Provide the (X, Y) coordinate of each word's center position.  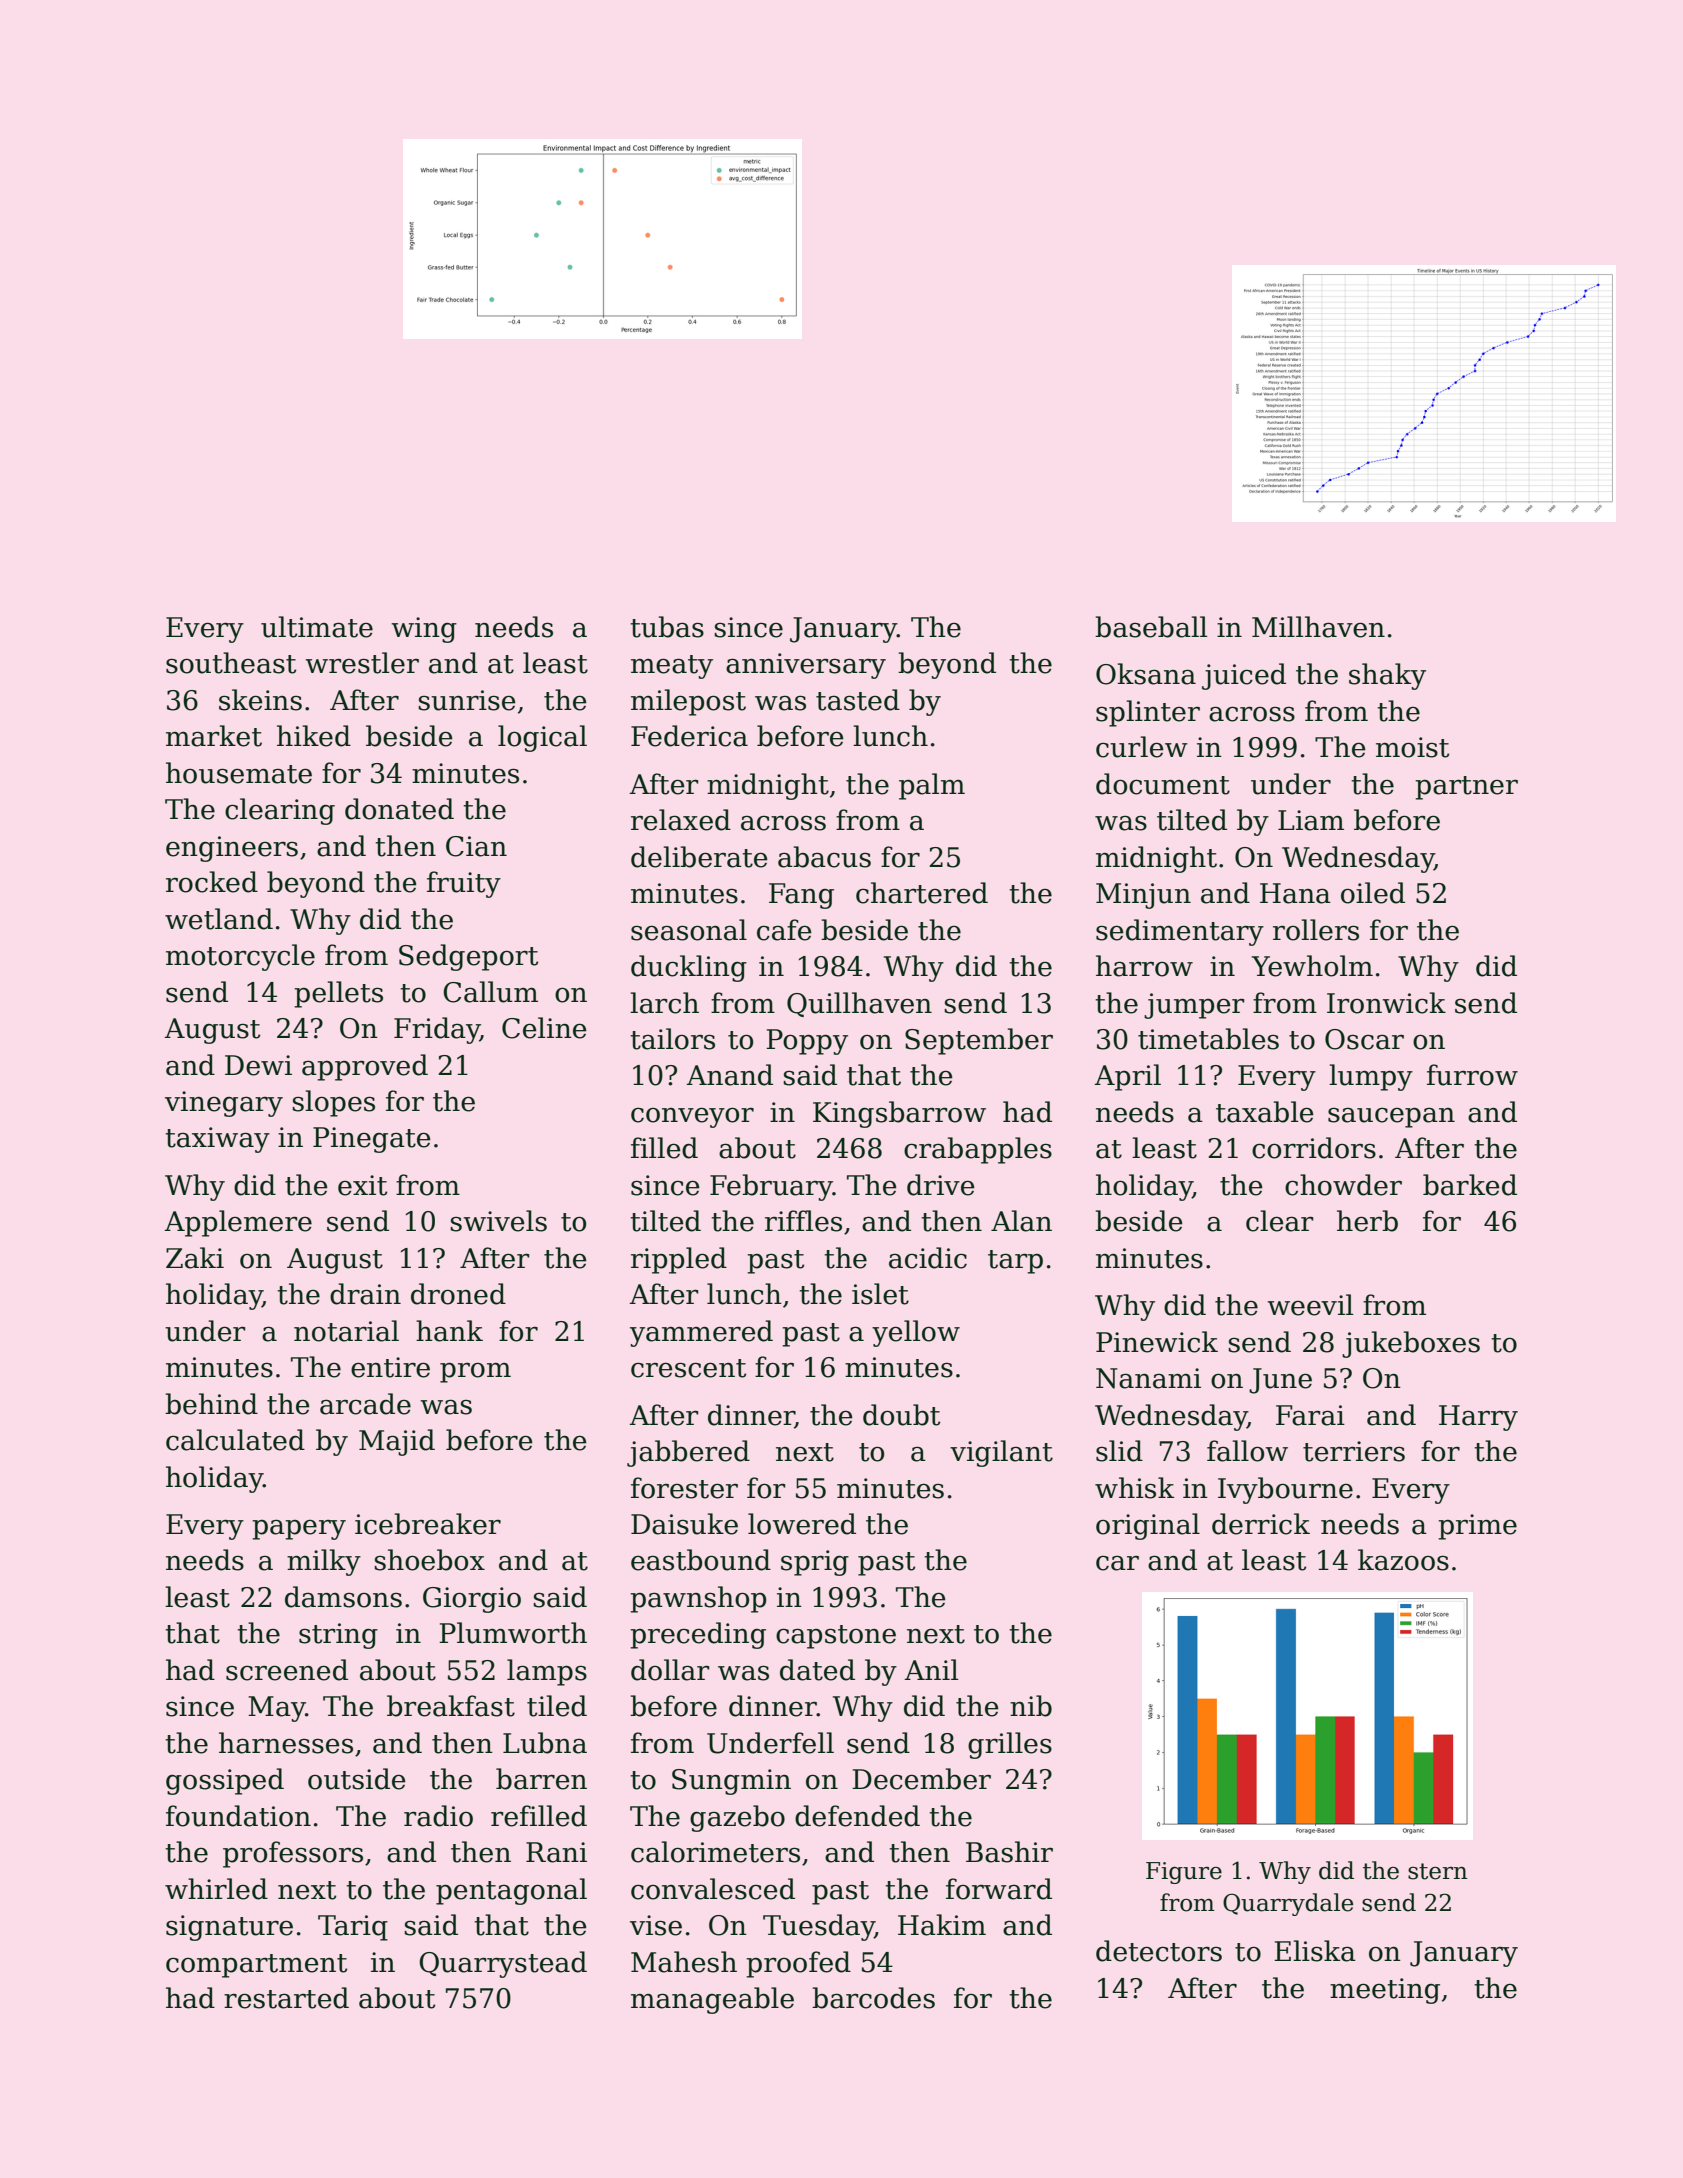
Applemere (238, 1223)
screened (287, 1670)
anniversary (806, 666)
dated (817, 1670)
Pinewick (1157, 1342)
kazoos (1403, 1560)
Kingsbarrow (899, 1114)
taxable (1265, 1112)
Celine (544, 1028)
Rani (556, 1852)
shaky (1387, 676)
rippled (679, 1260)
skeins (260, 700)
